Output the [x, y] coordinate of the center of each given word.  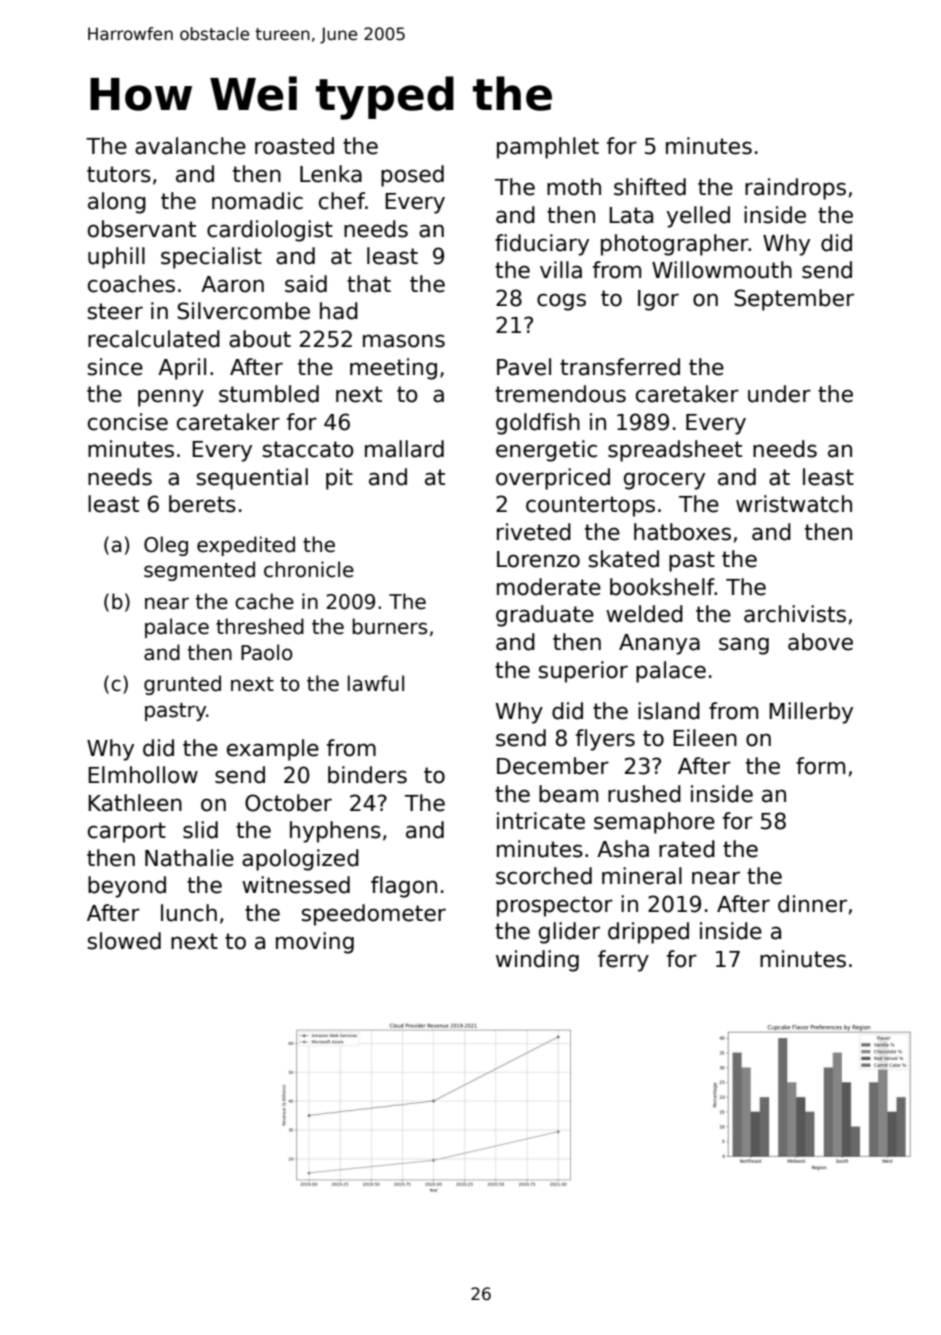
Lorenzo [538, 559]
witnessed [296, 885]
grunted [182, 685]
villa [561, 270]
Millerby [811, 713]
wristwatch [794, 504]
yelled [698, 217]
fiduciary [542, 245]
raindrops [795, 189]
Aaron [232, 284]
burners [389, 626]
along [117, 203]
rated [687, 849]
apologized [300, 860]
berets [202, 504]
